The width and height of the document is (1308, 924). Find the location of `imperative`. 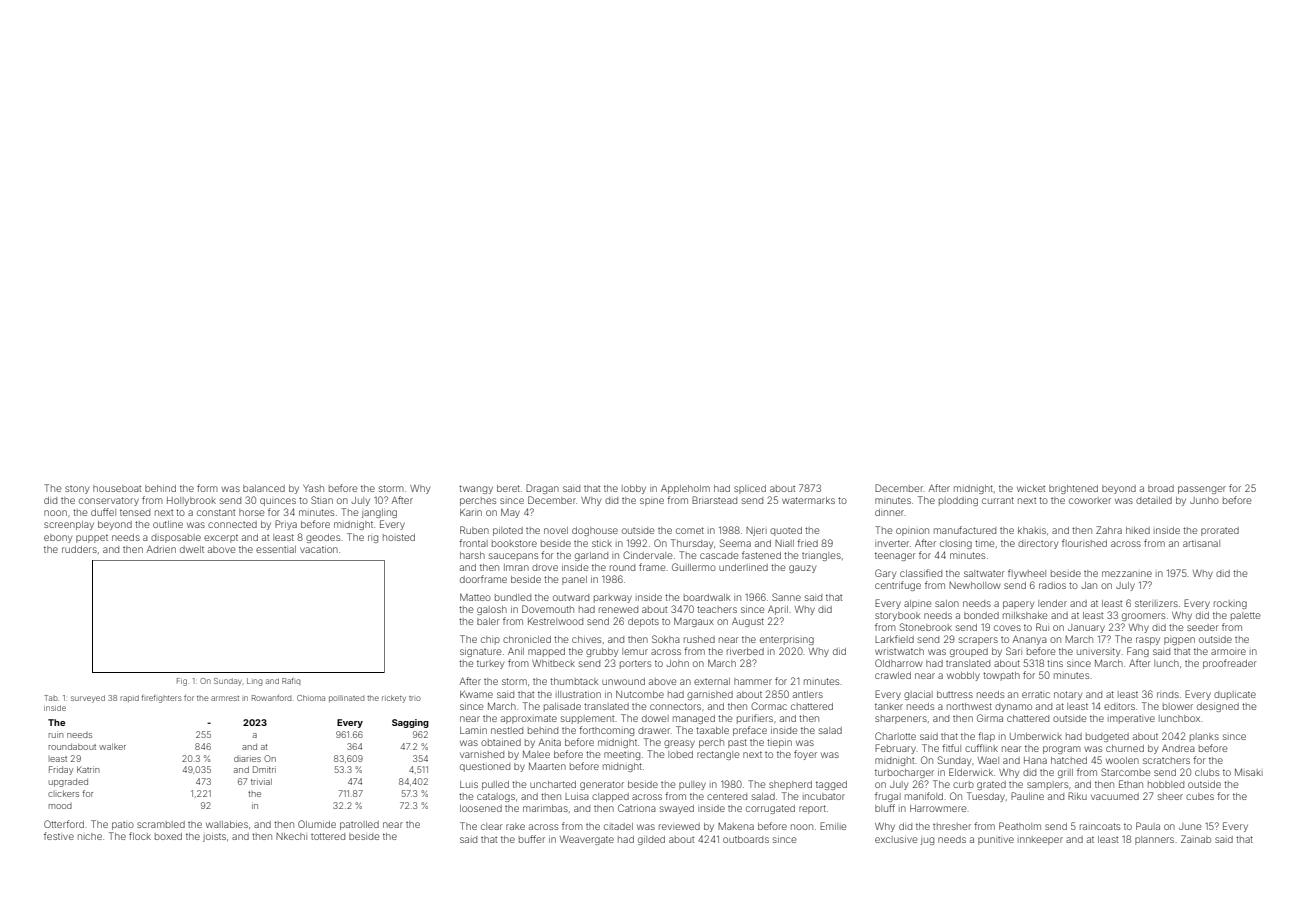

imperative is located at coordinates (1131, 720).
